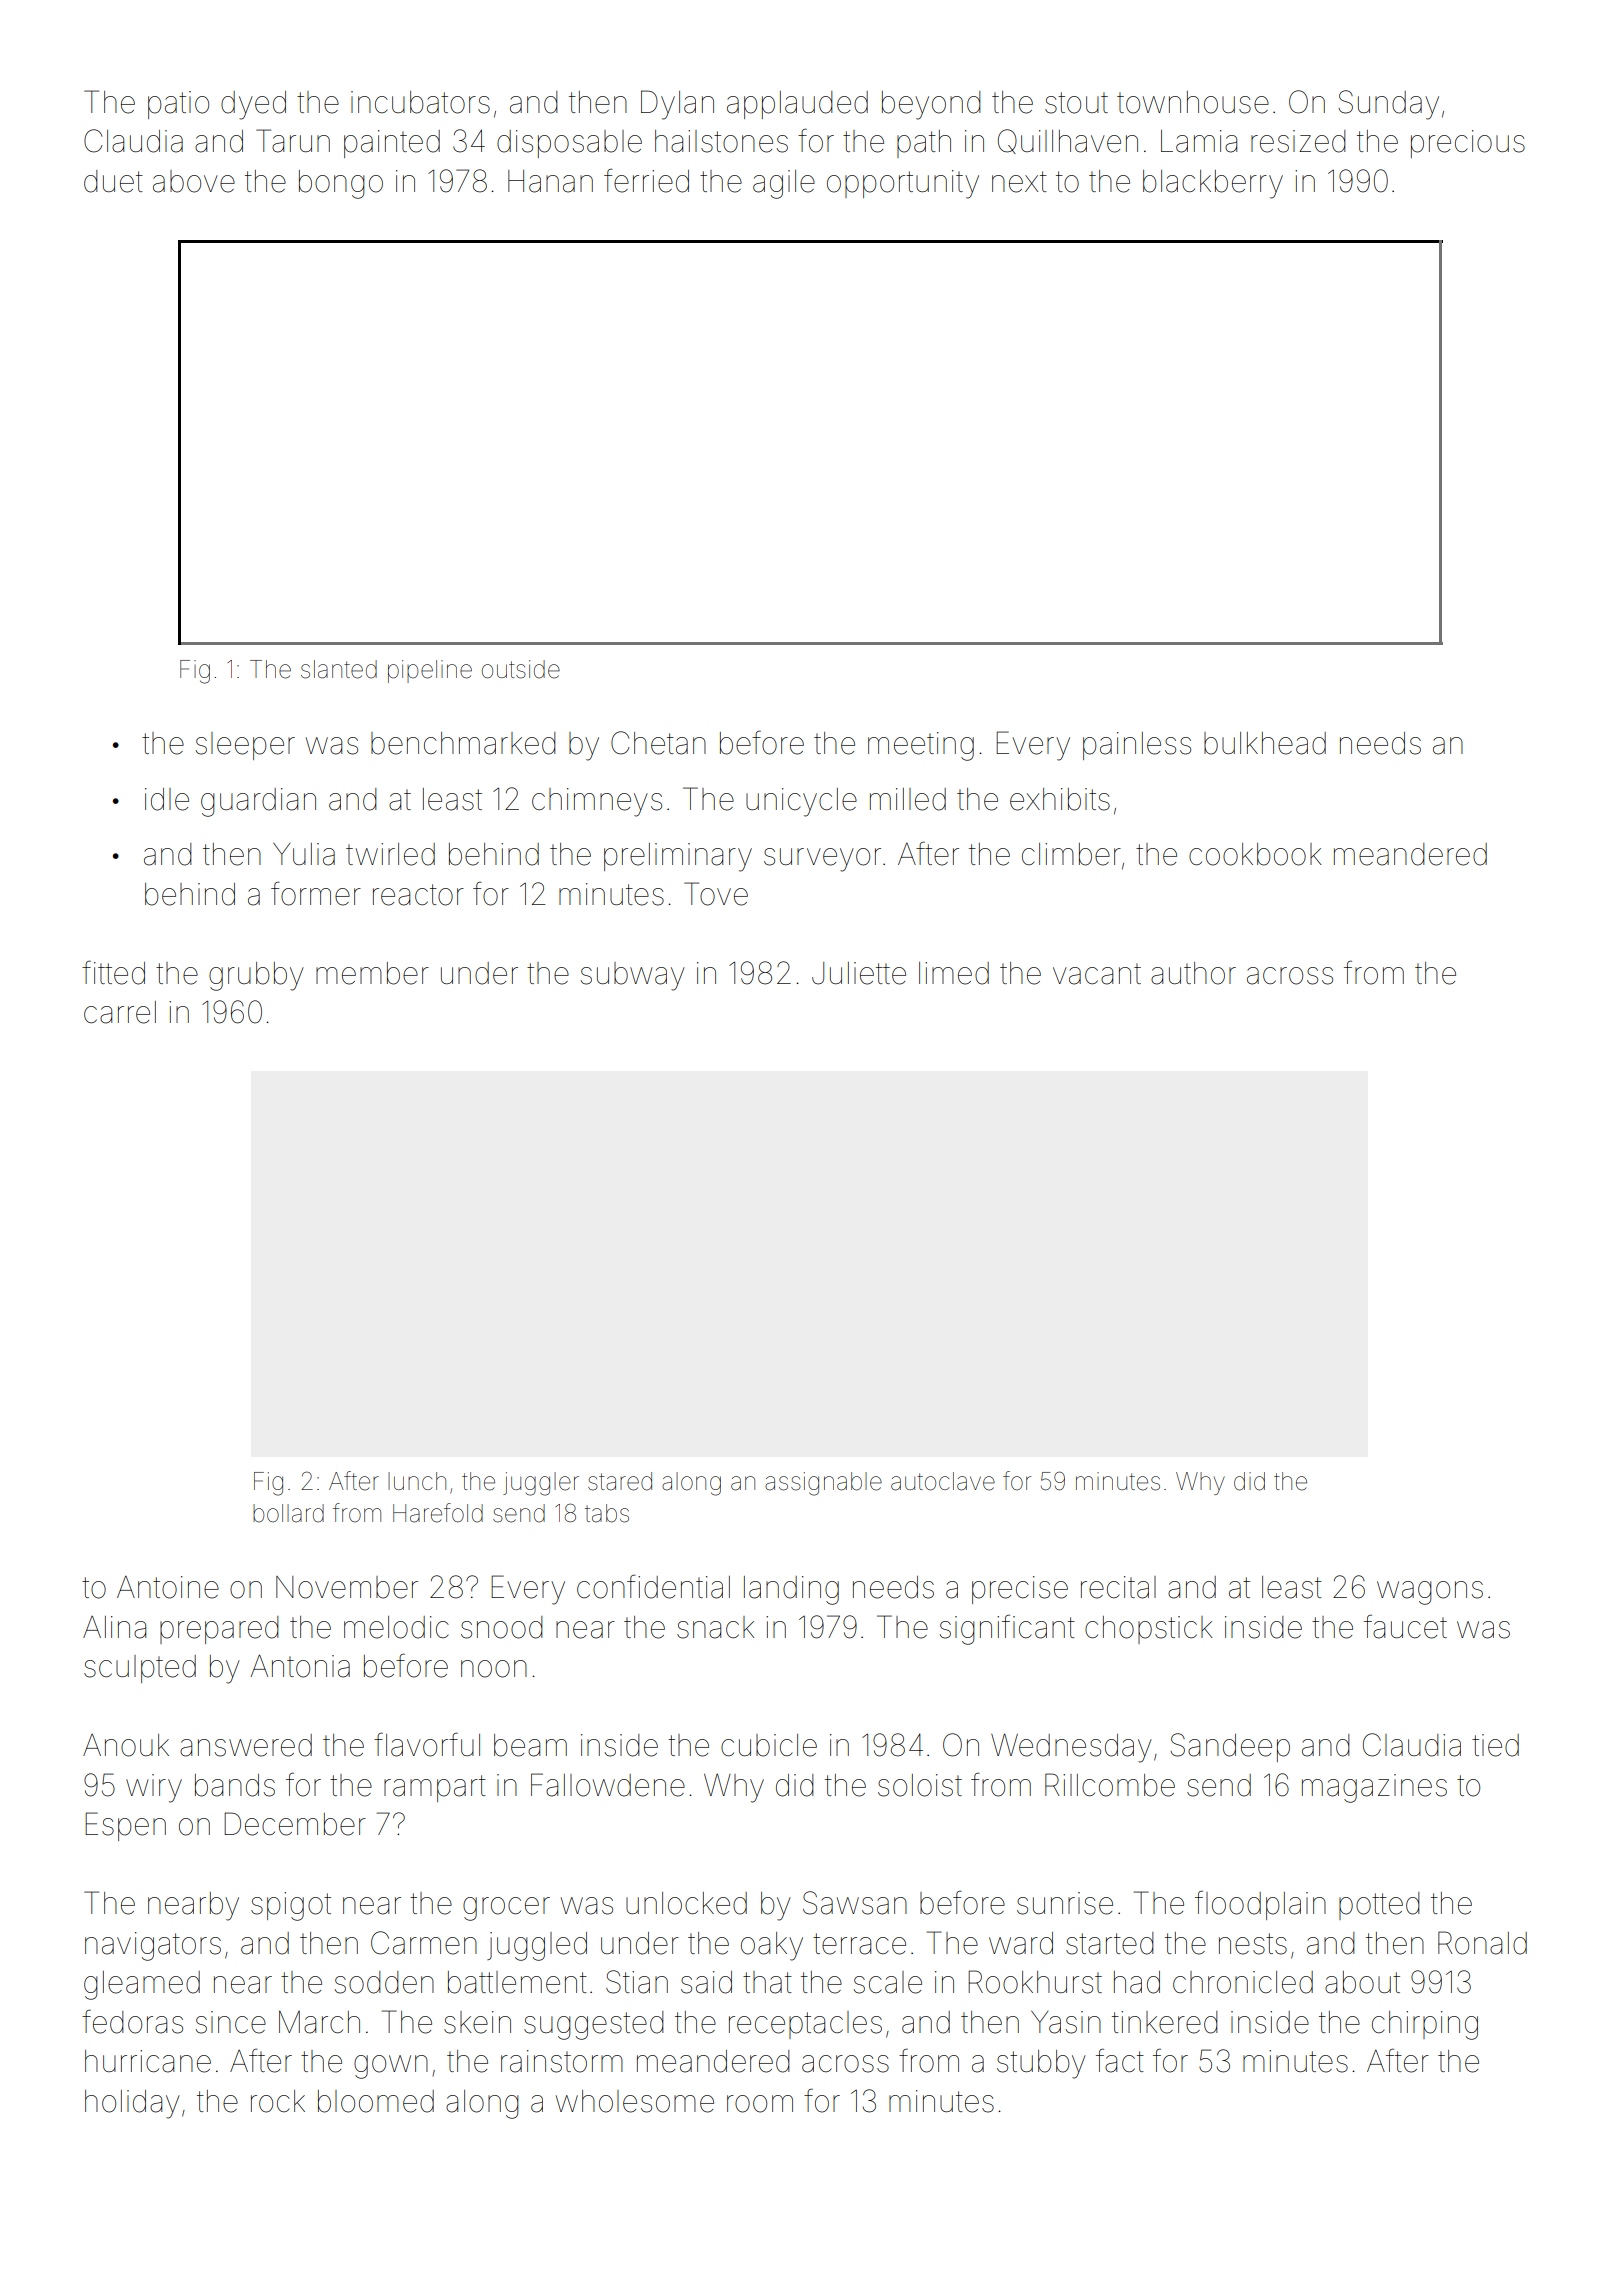 This image has width=1620, height=2292. Describe the element at coordinates (132, 2104) in the image. I see `holiday` at that location.
